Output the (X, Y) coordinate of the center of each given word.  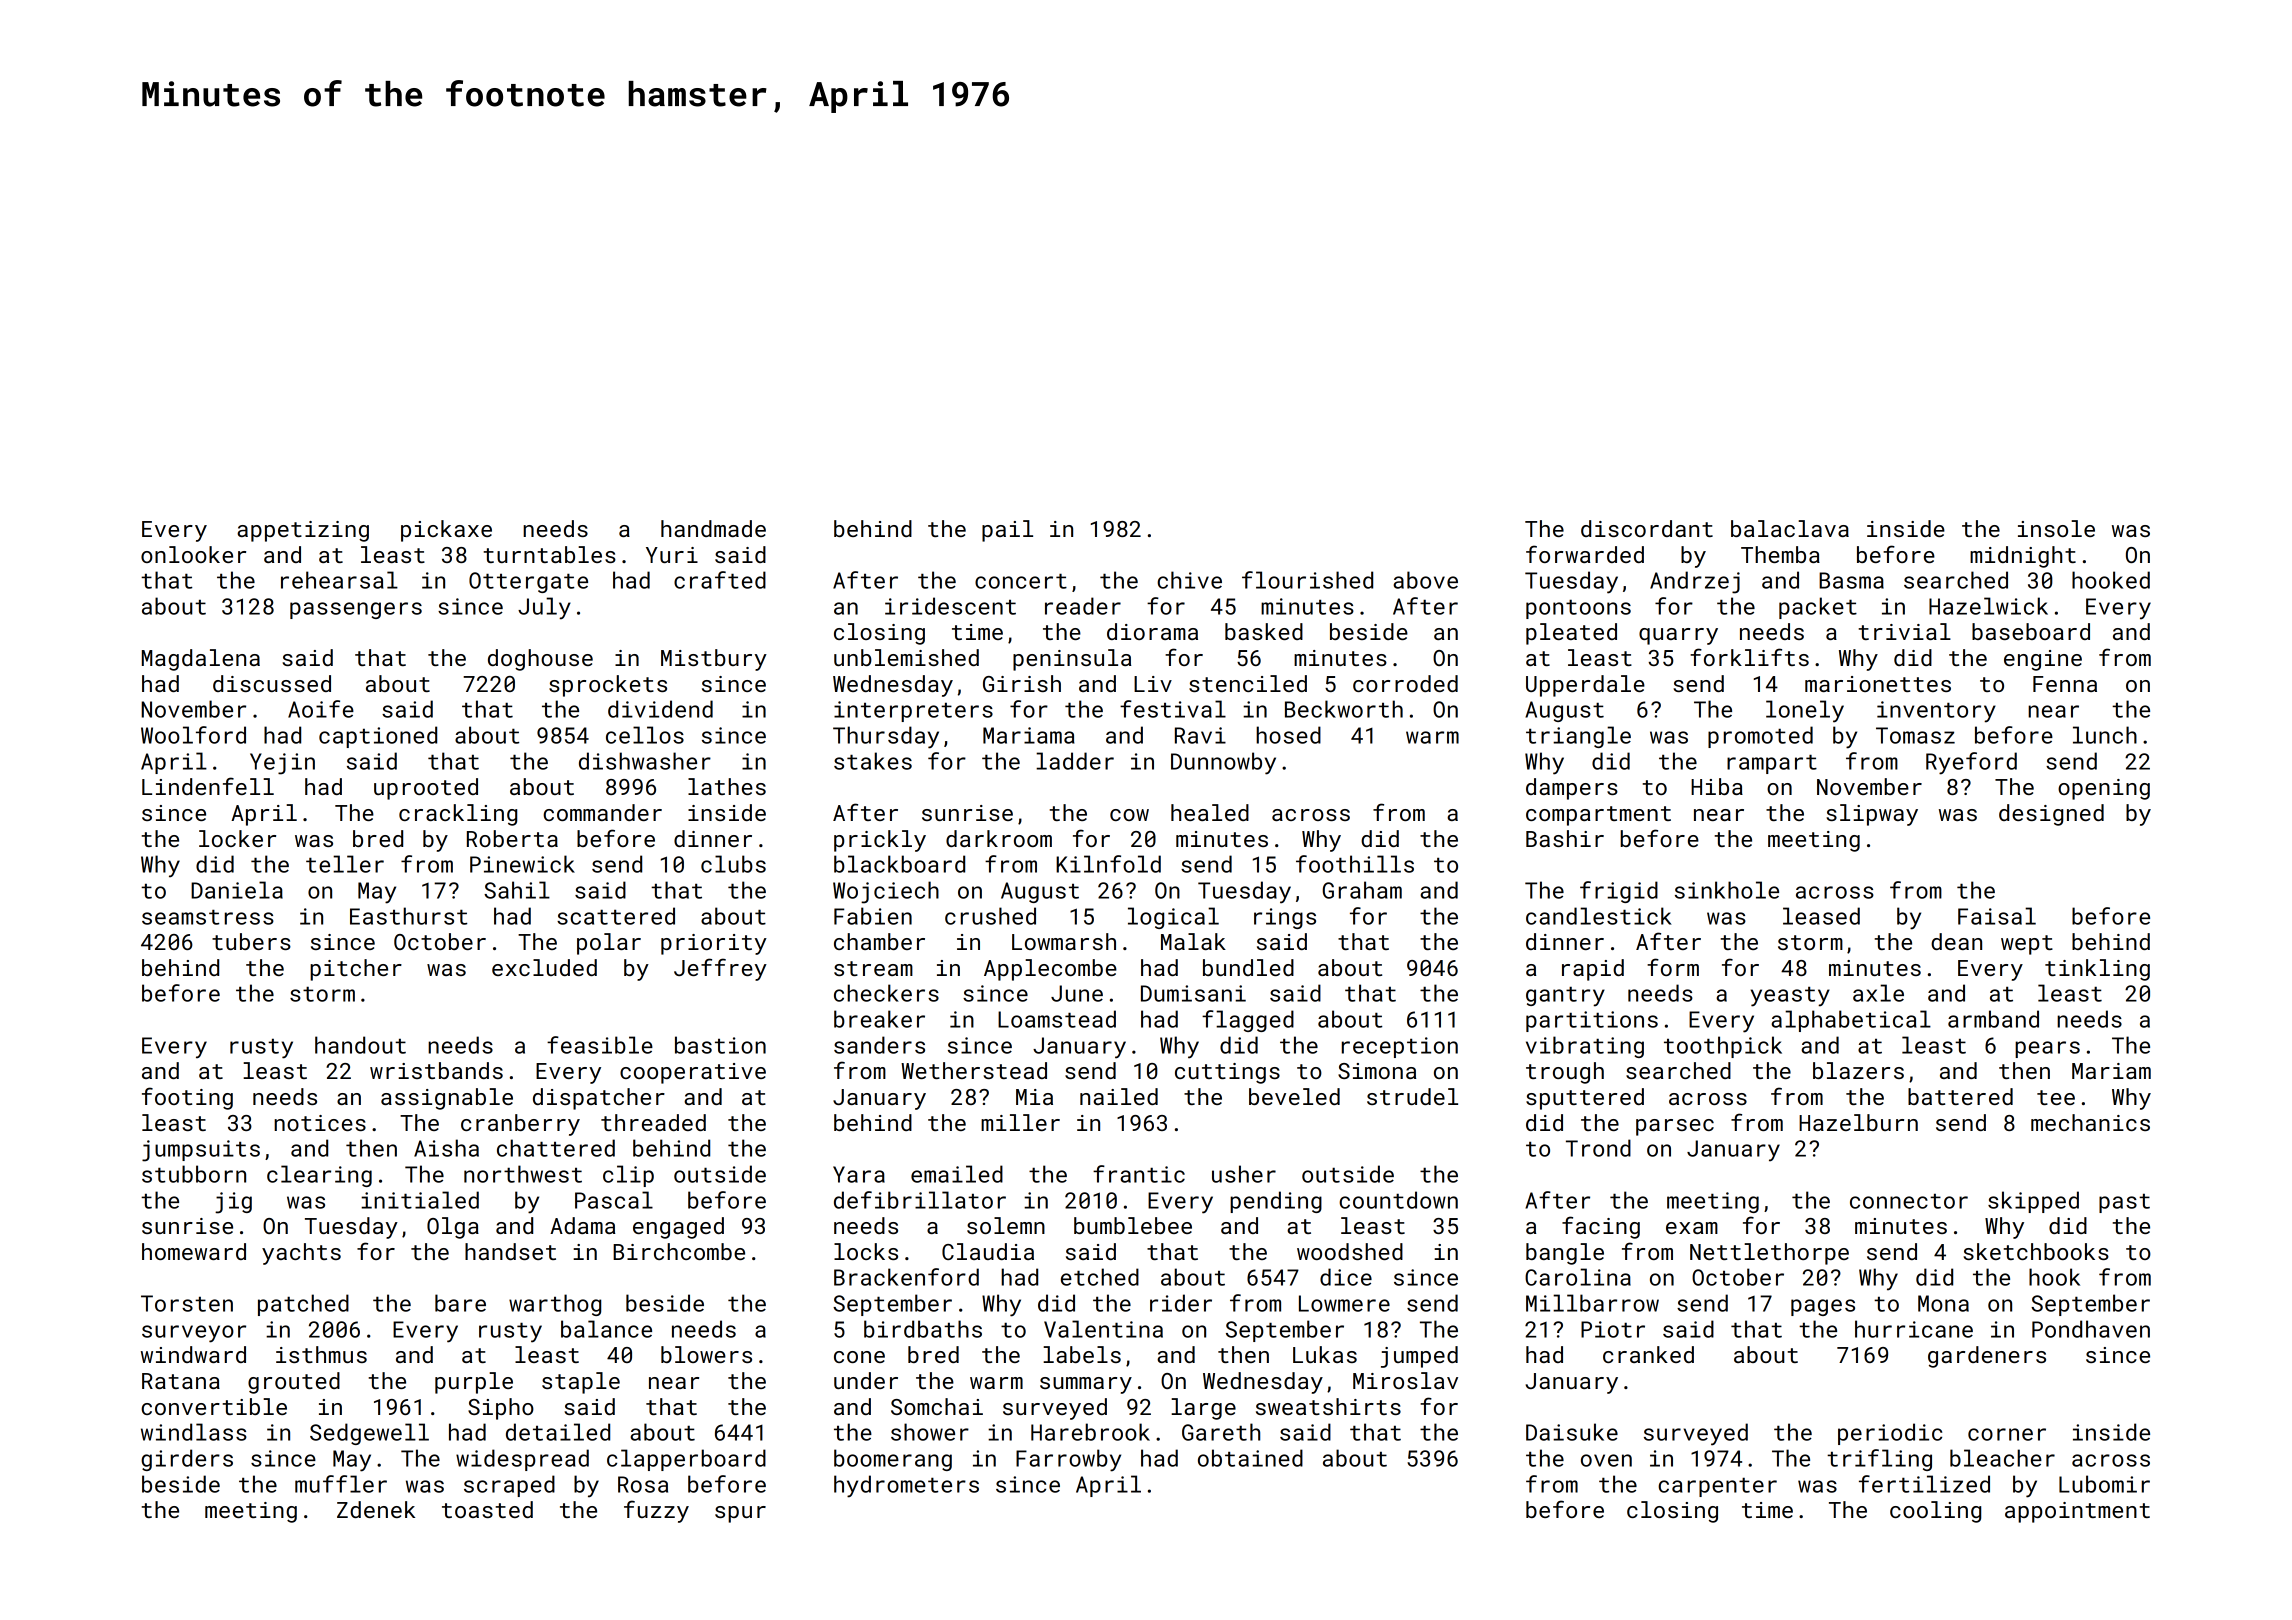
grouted (294, 1383)
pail (1007, 531)
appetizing (303, 531)
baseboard (2031, 631)
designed (2051, 815)
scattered (616, 916)
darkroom (999, 838)
